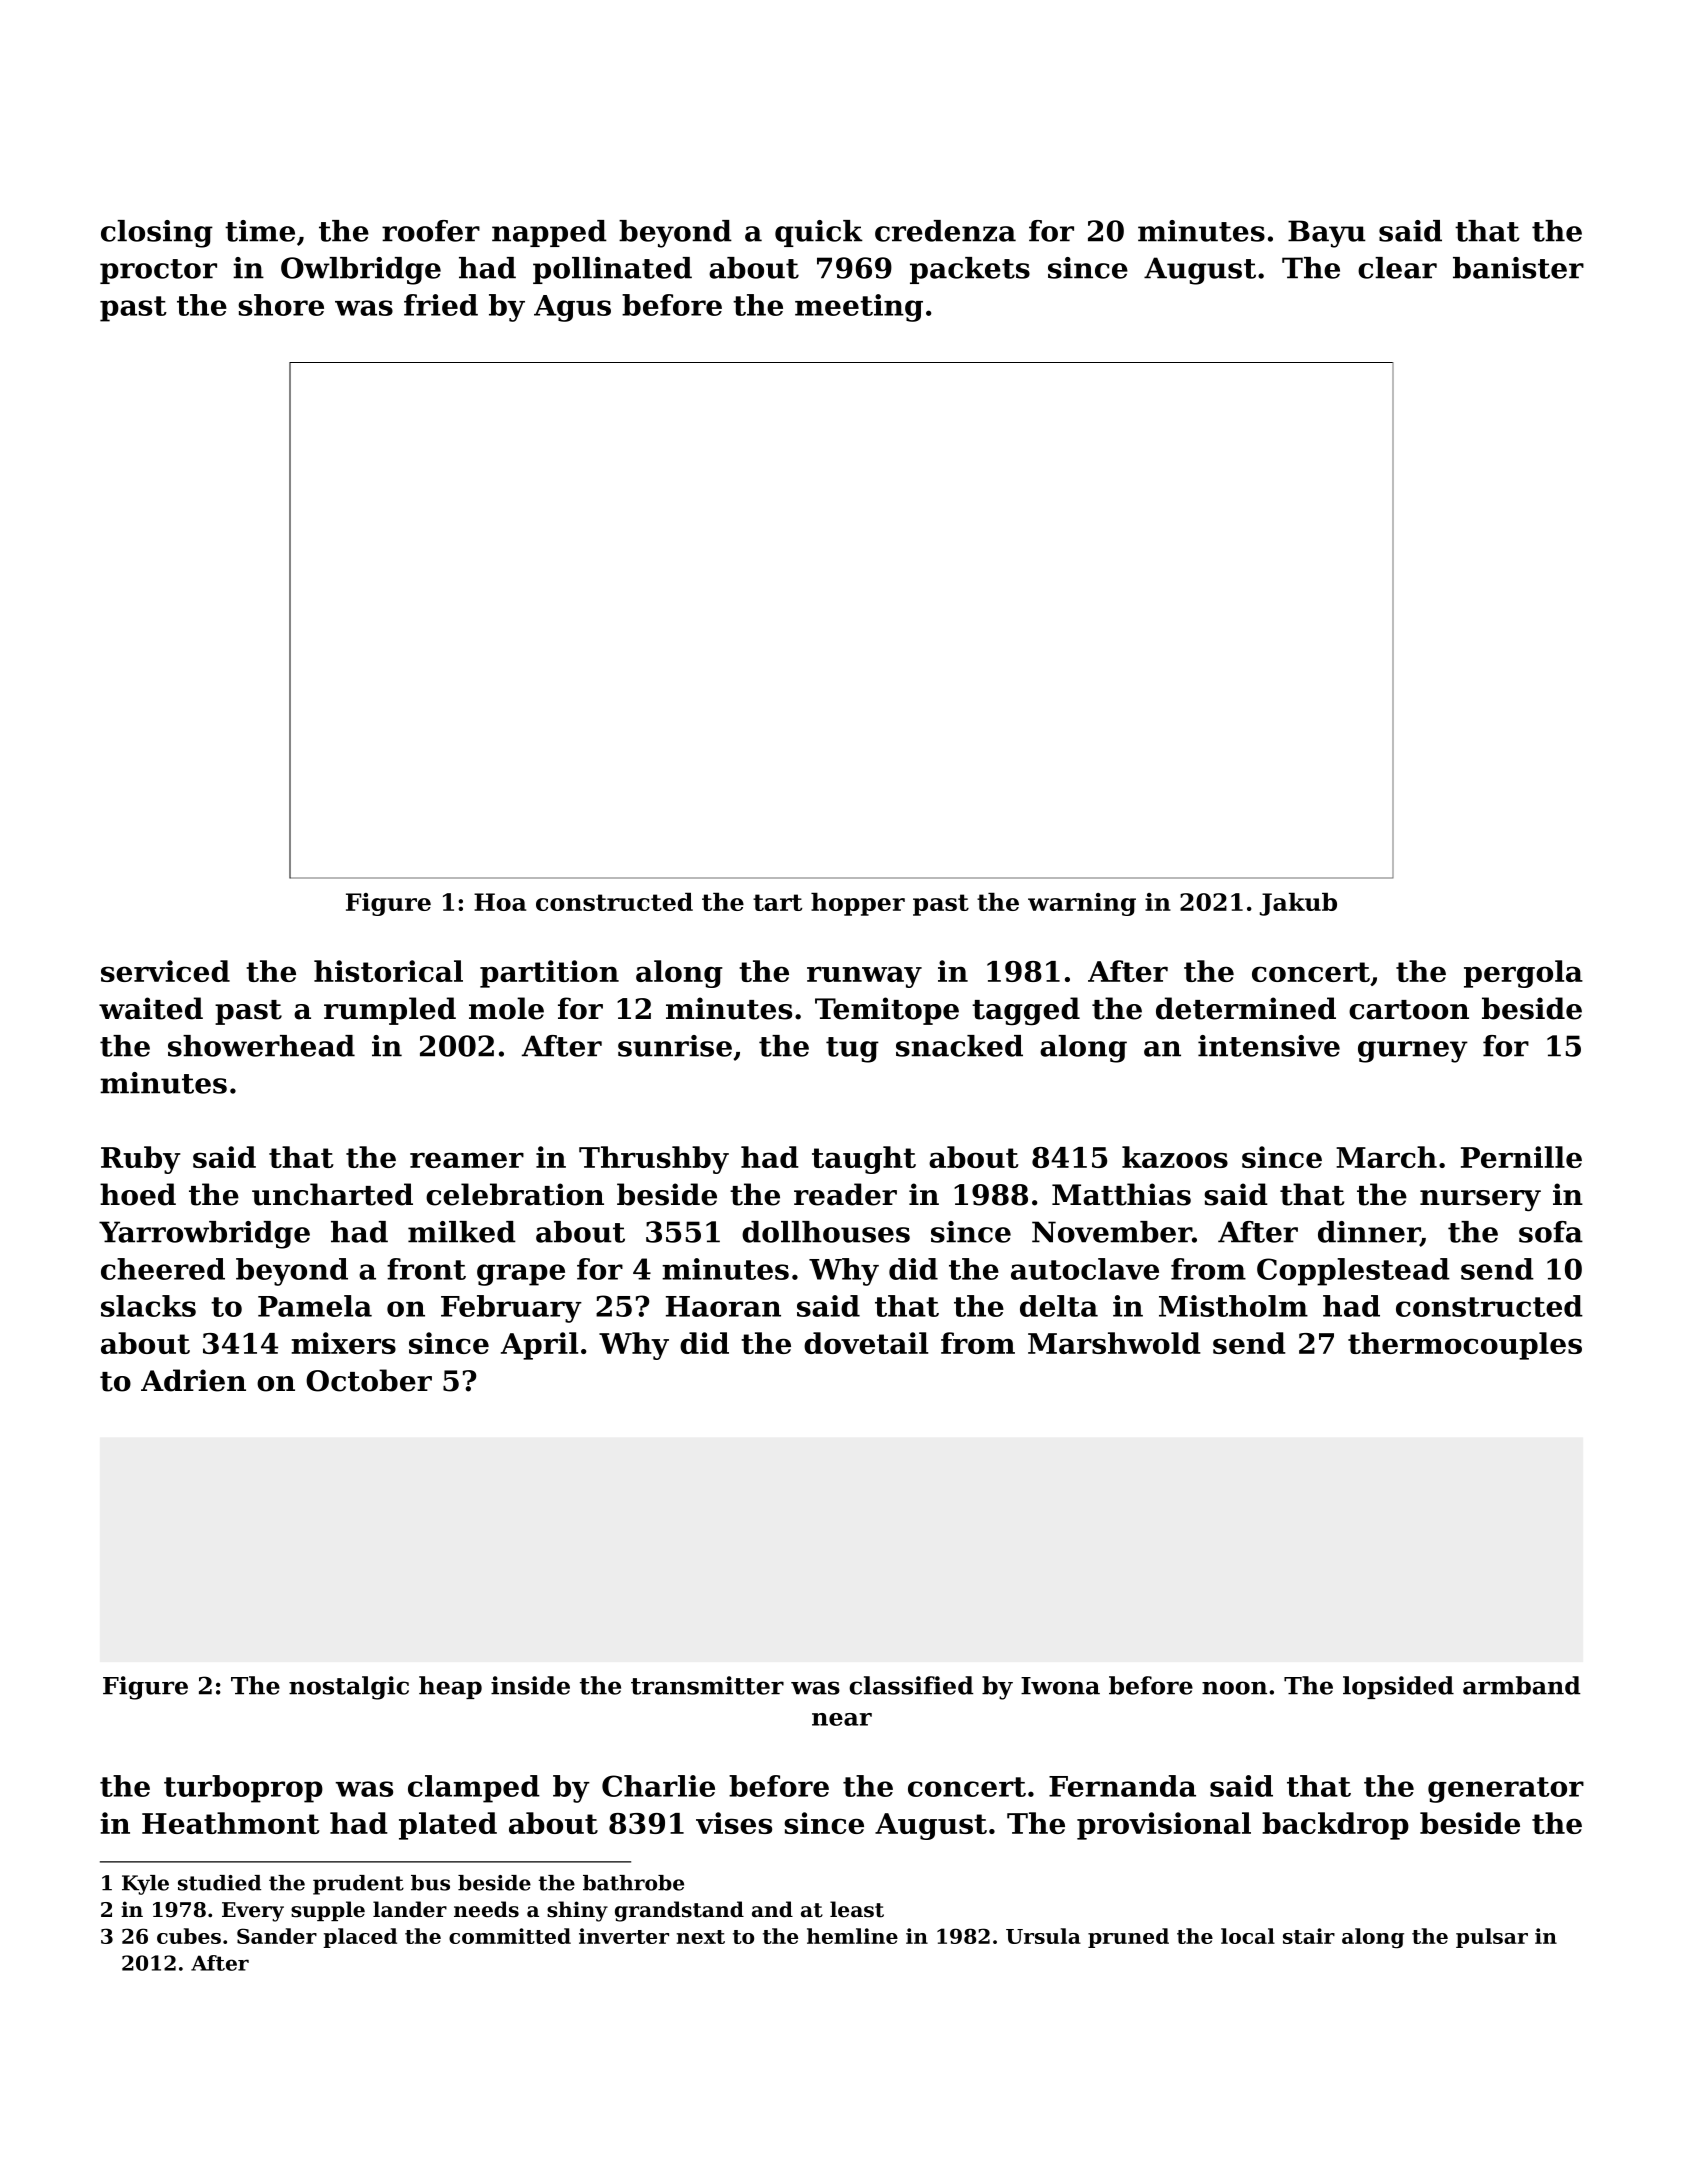 Image resolution: width=1683 pixels, height=2178 pixels. Describe the element at coordinates (1518, 268) in the document. I see `banister` at that location.
